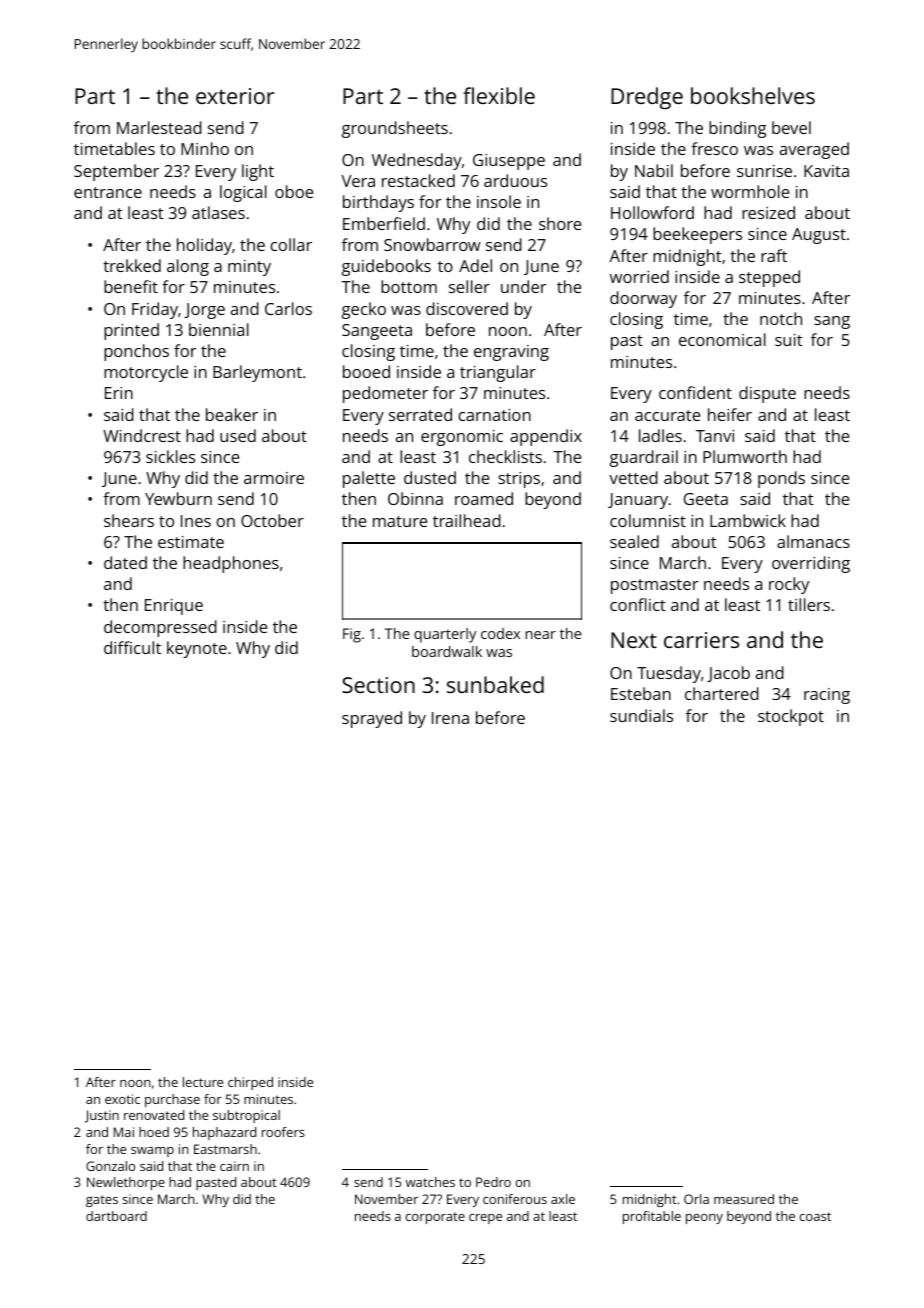 The image size is (924, 1308). What do you see at coordinates (498, 373) in the screenshot?
I see `triangular` at bounding box center [498, 373].
